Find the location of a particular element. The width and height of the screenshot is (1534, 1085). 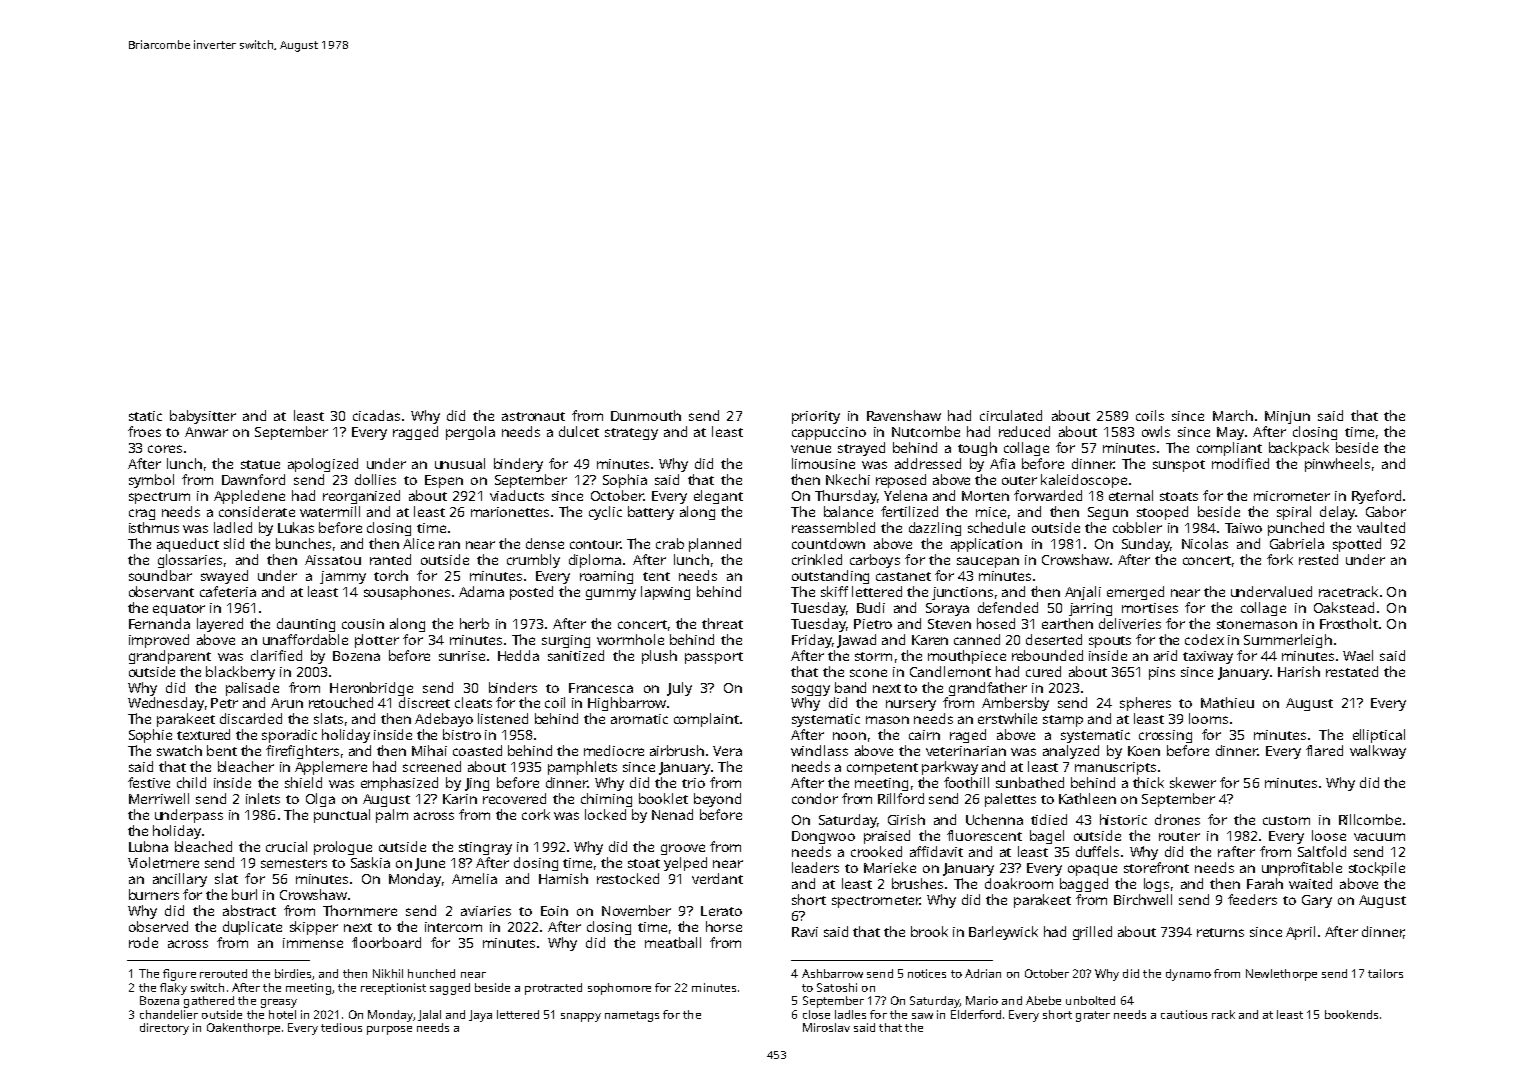

Minjun is located at coordinates (1287, 417).
